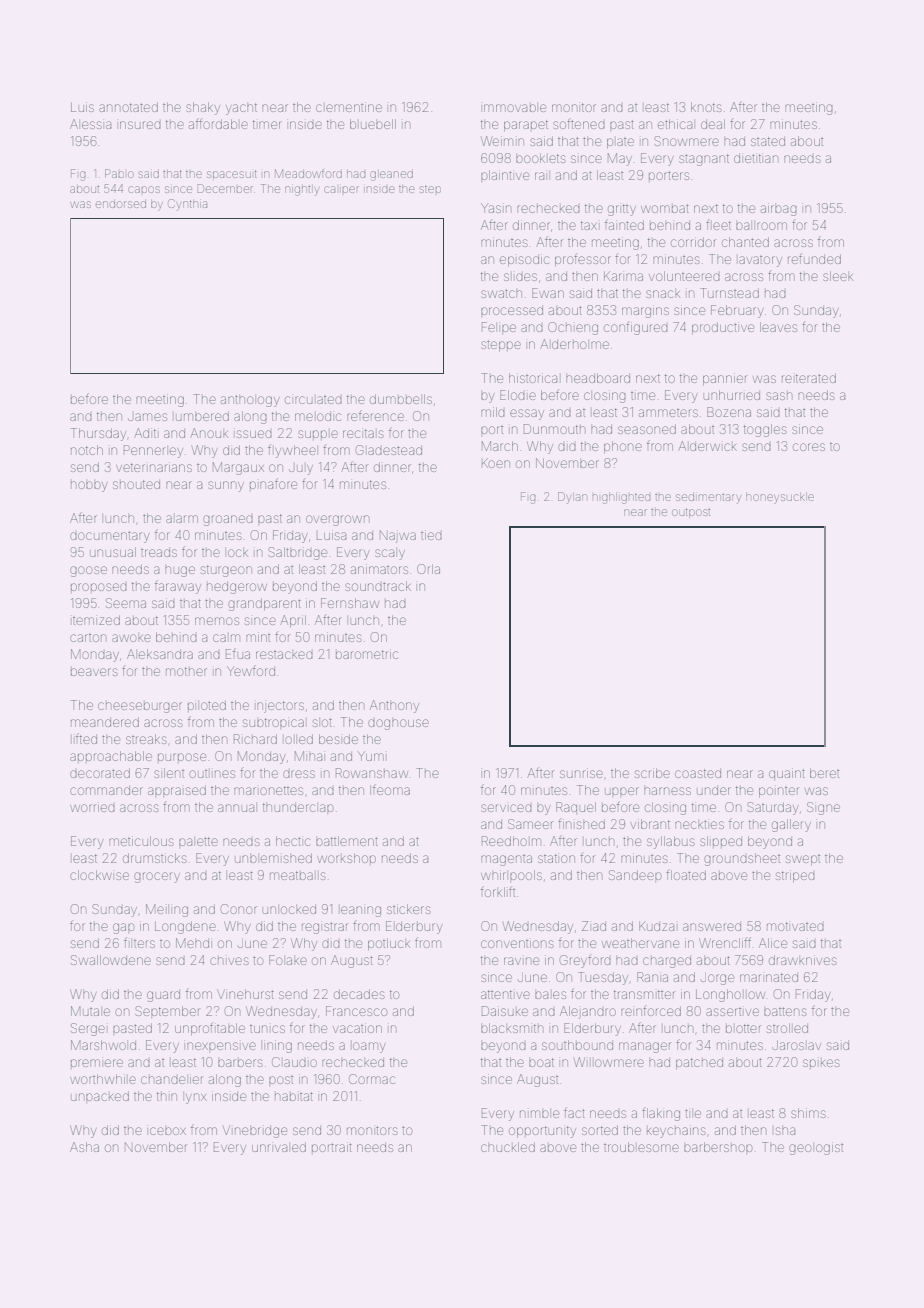  I want to click on annotated, so click(128, 107).
